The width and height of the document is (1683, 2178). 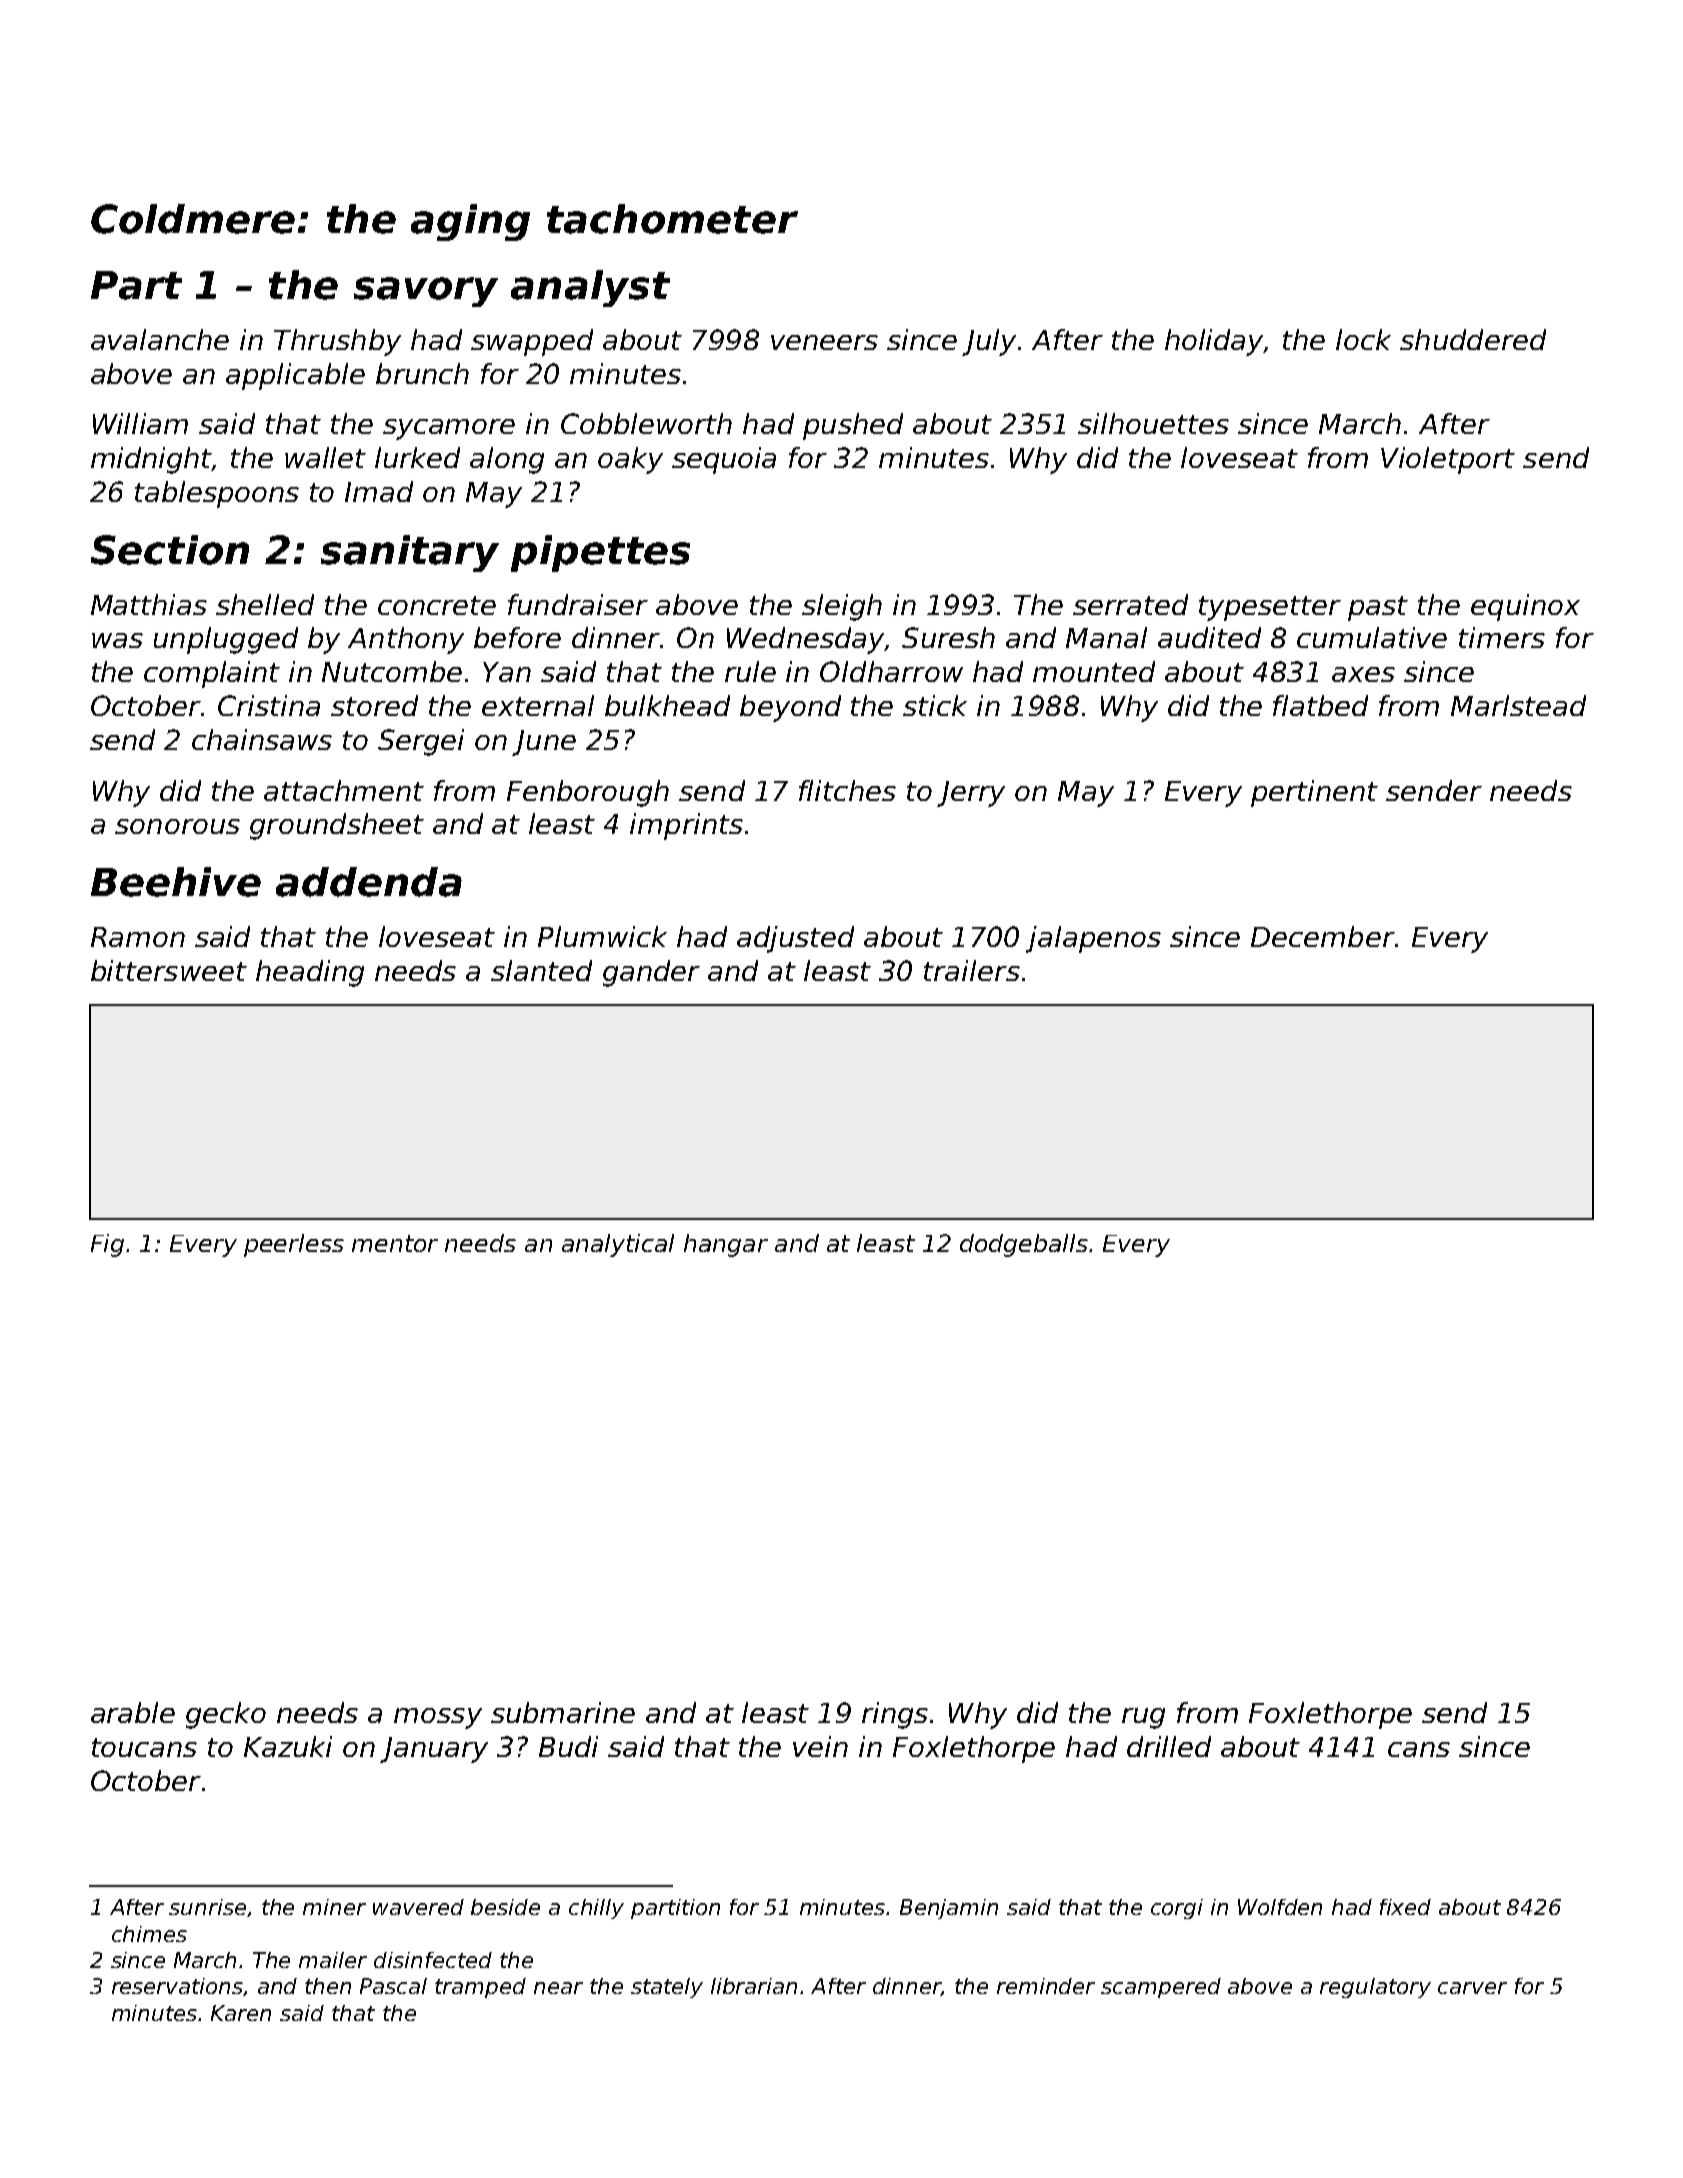 I want to click on shuddered, so click(x=1473, y=339).
